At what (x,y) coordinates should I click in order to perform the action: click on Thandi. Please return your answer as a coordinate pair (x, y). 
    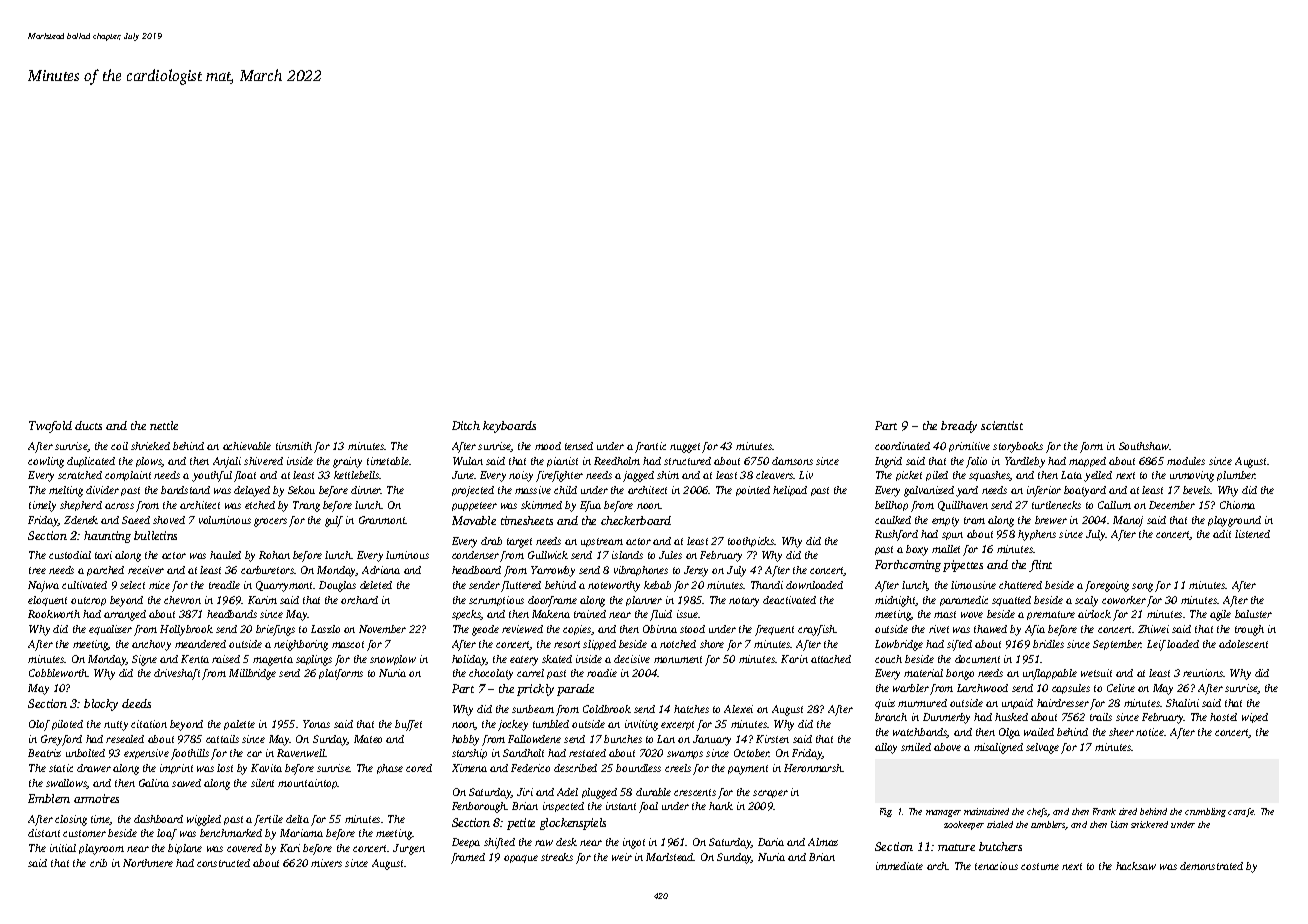
    Looking at the image, I should click on (767, 585).
